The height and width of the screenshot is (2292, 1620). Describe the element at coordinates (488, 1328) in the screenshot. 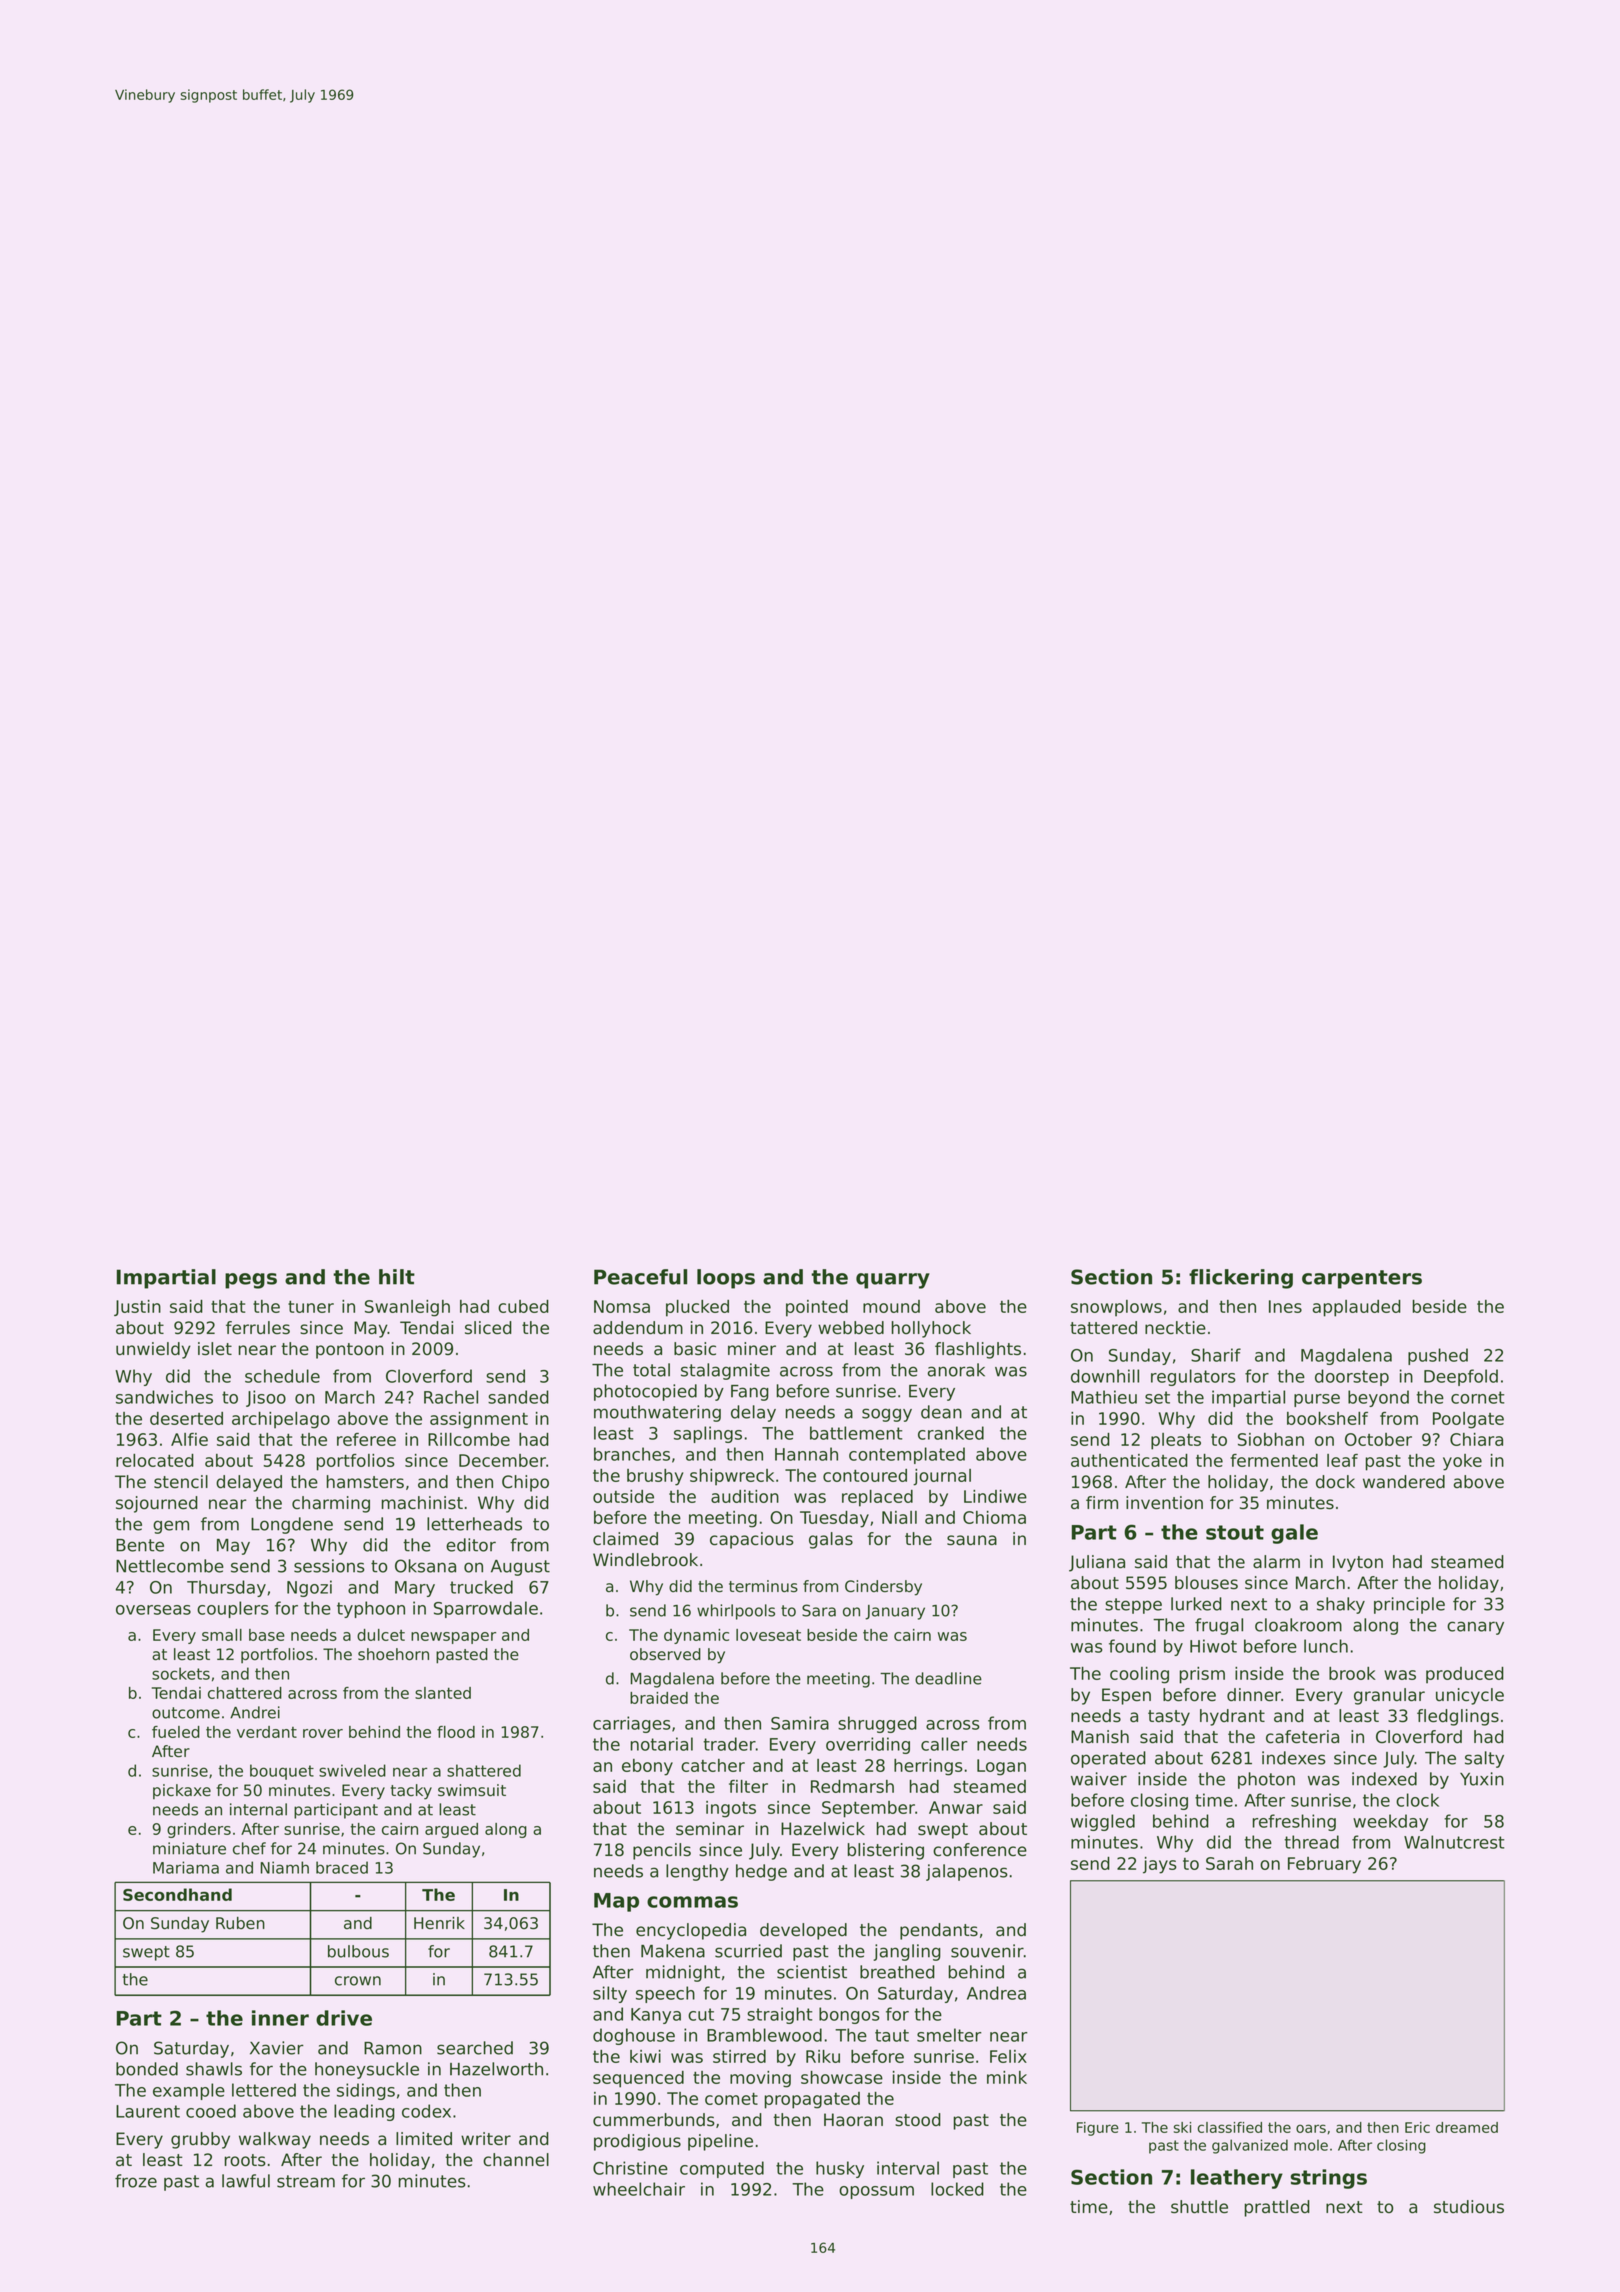

I see `sliced` at that location.
